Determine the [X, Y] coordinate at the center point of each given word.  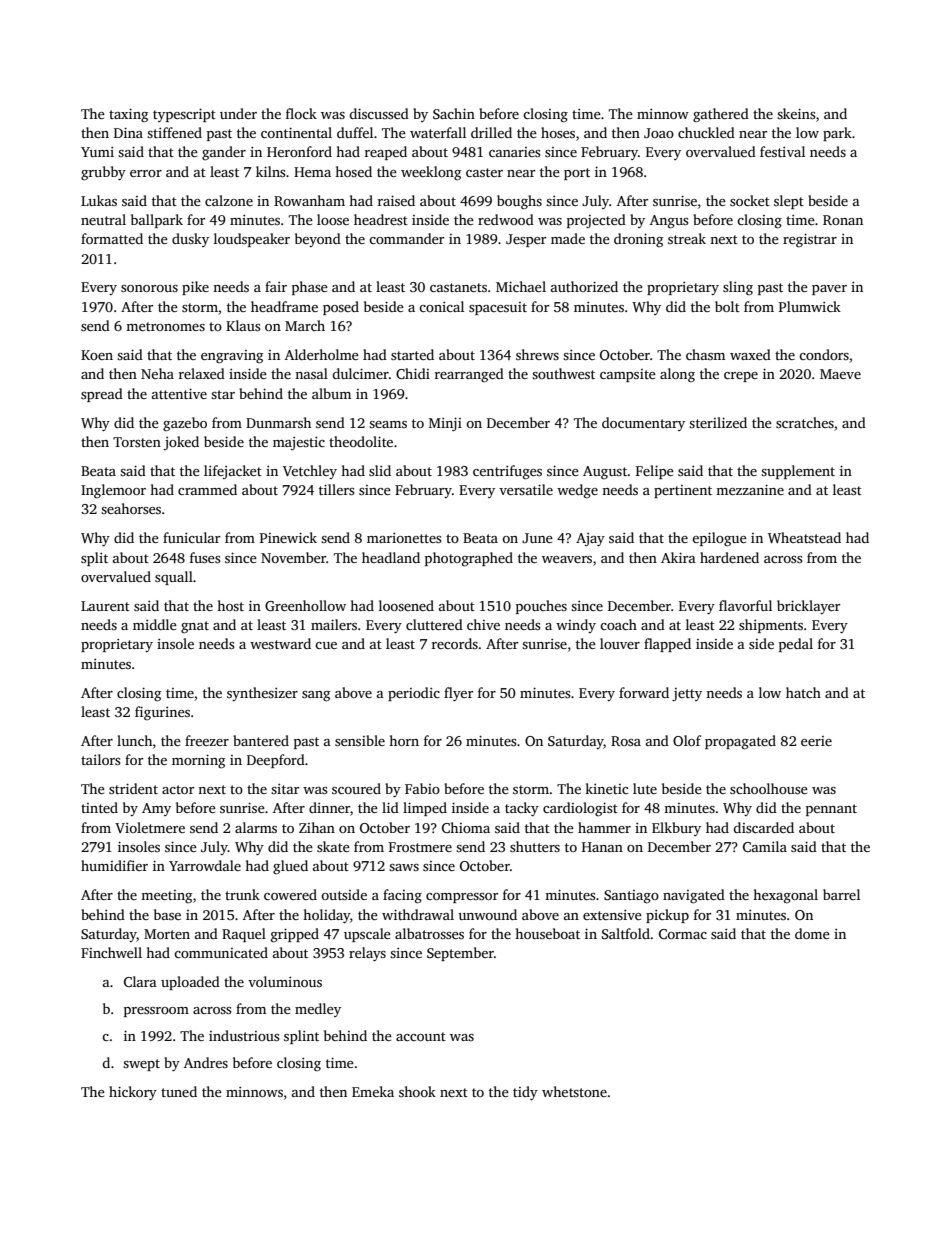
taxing [128, 115]
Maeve [840, 374]
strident [133, 788]
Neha [157, 373]
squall [174, 578]
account [421, 1036]
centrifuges [507, 472]
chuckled [706, 132]
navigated [694, 896]
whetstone [574, 1091]
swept [141, 1065]
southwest [563, 373]
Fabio [422, 788]
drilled [491, 132]
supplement [798, 472]
